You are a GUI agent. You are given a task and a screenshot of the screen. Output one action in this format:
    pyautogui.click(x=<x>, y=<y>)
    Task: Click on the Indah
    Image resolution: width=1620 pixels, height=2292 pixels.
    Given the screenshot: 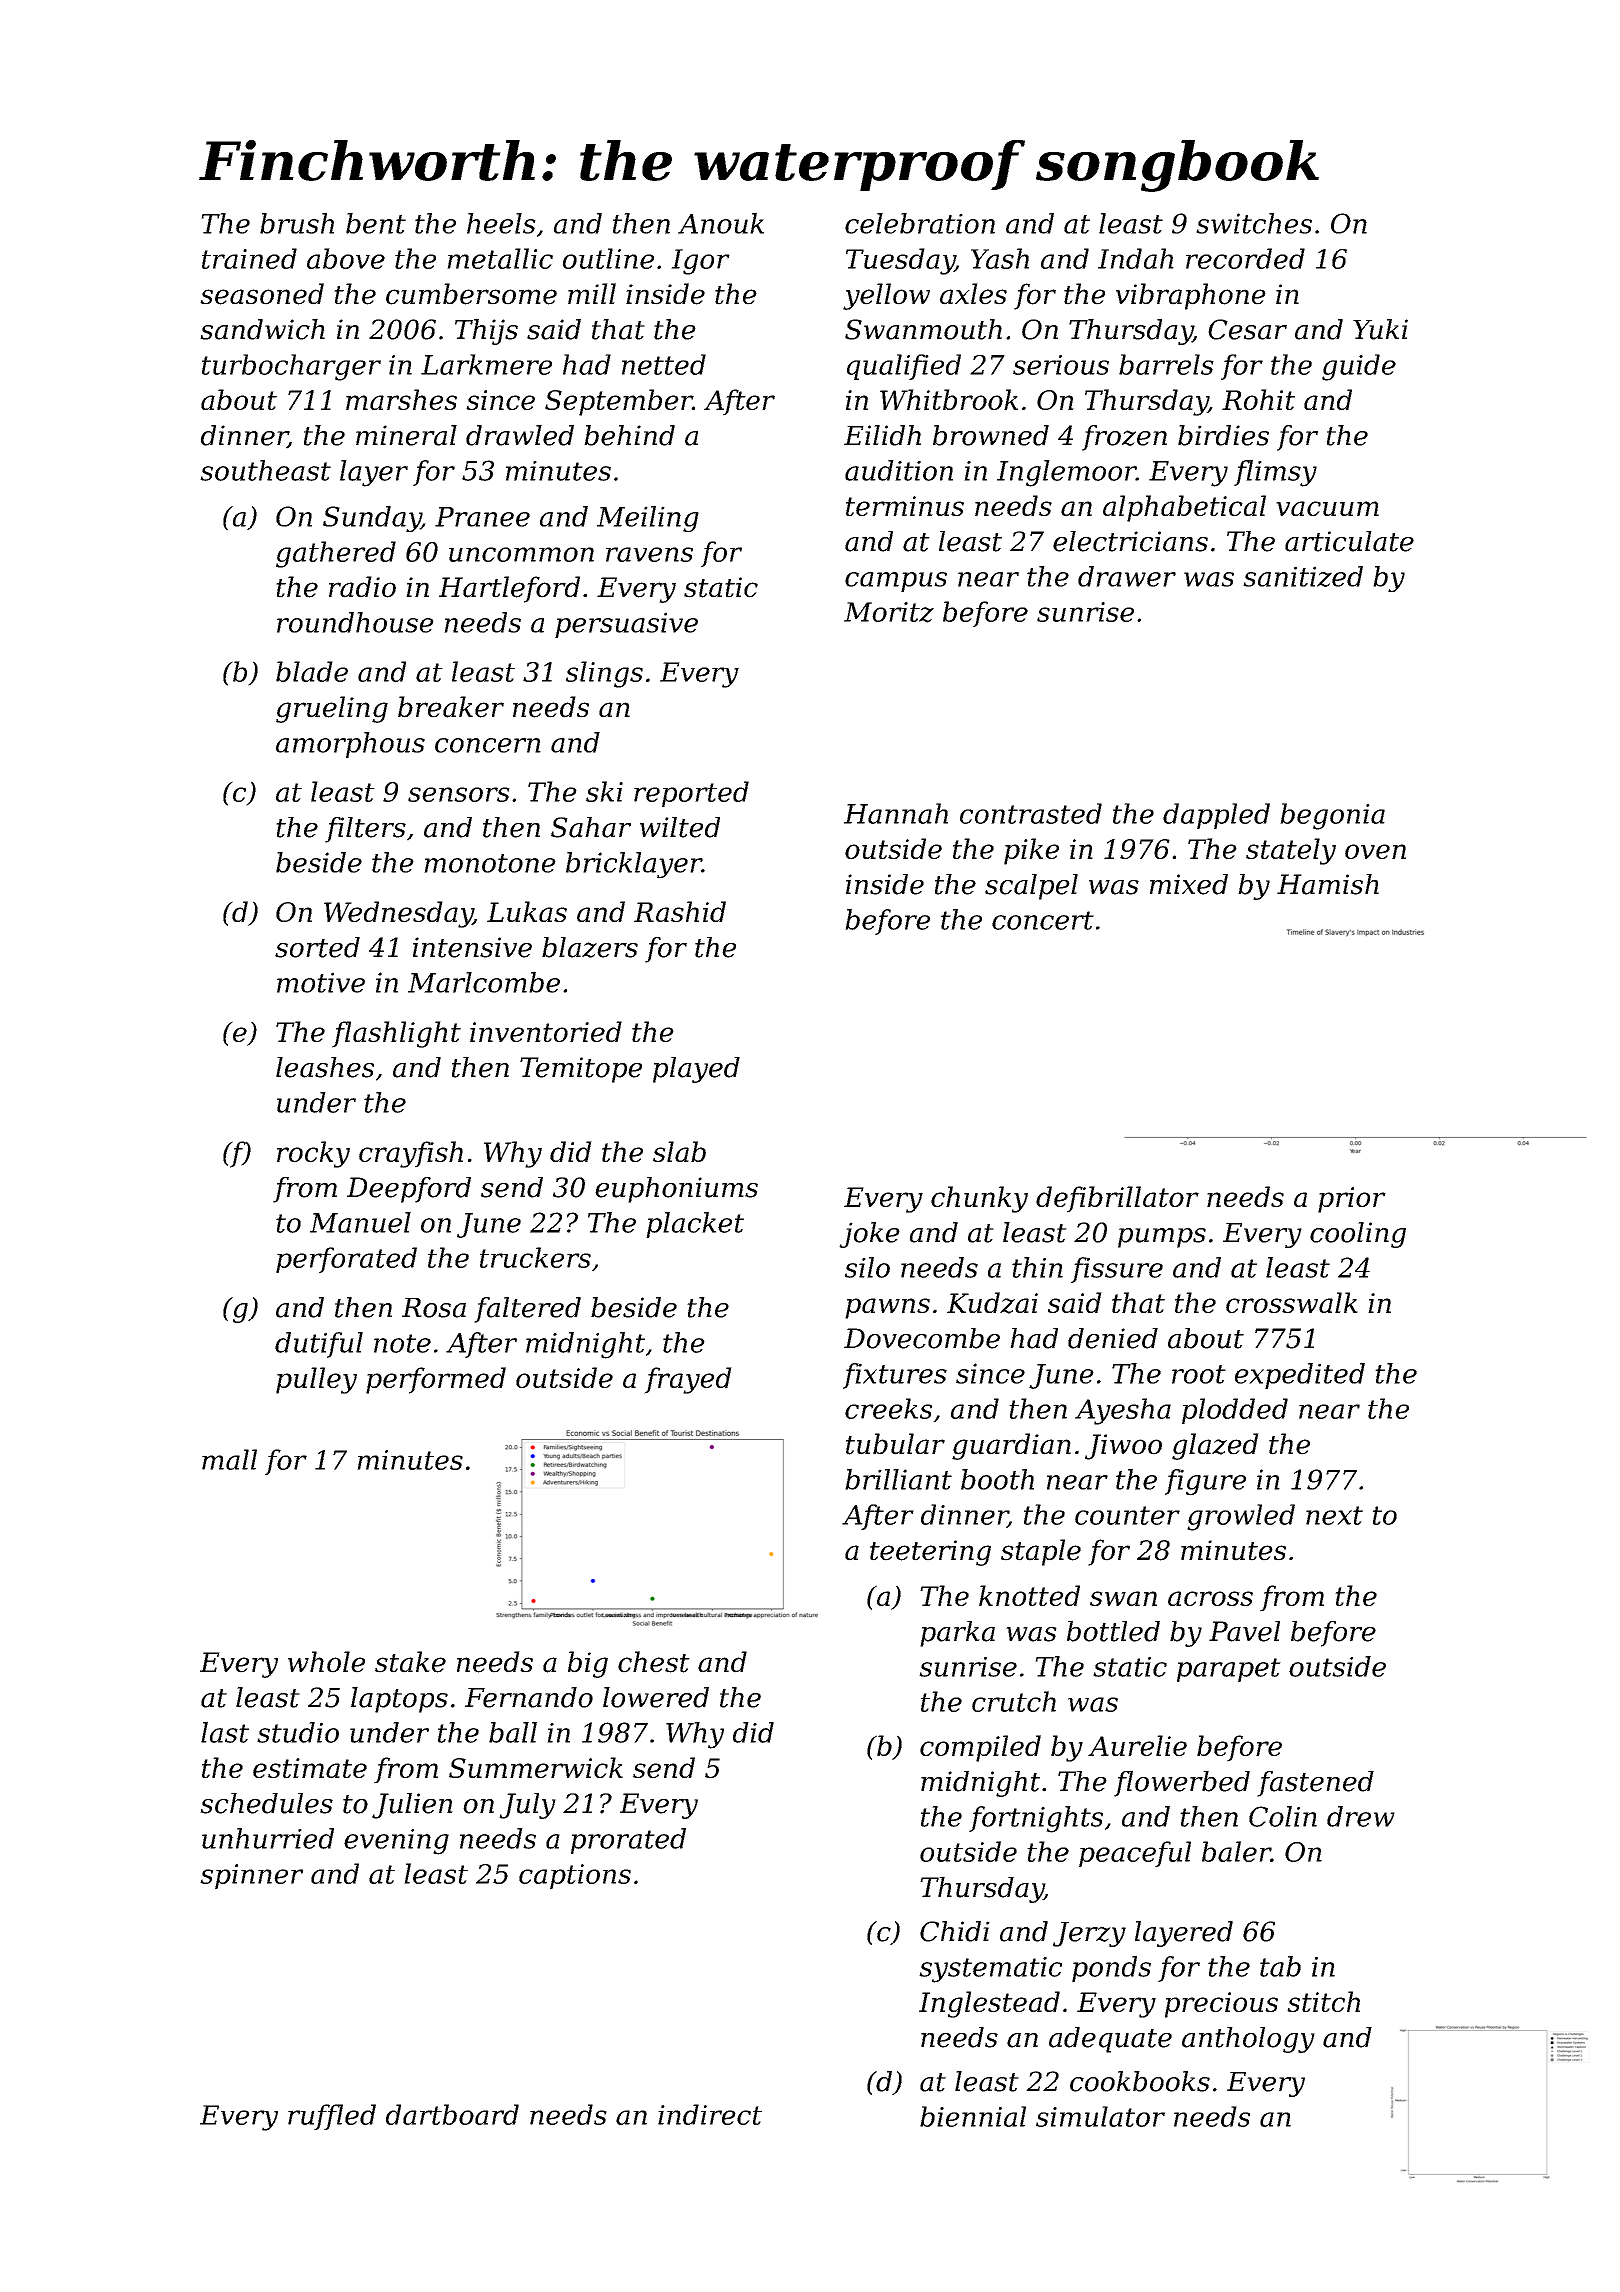 What is the action you would take?
    pyautogui.click(x=1136, y=258)
